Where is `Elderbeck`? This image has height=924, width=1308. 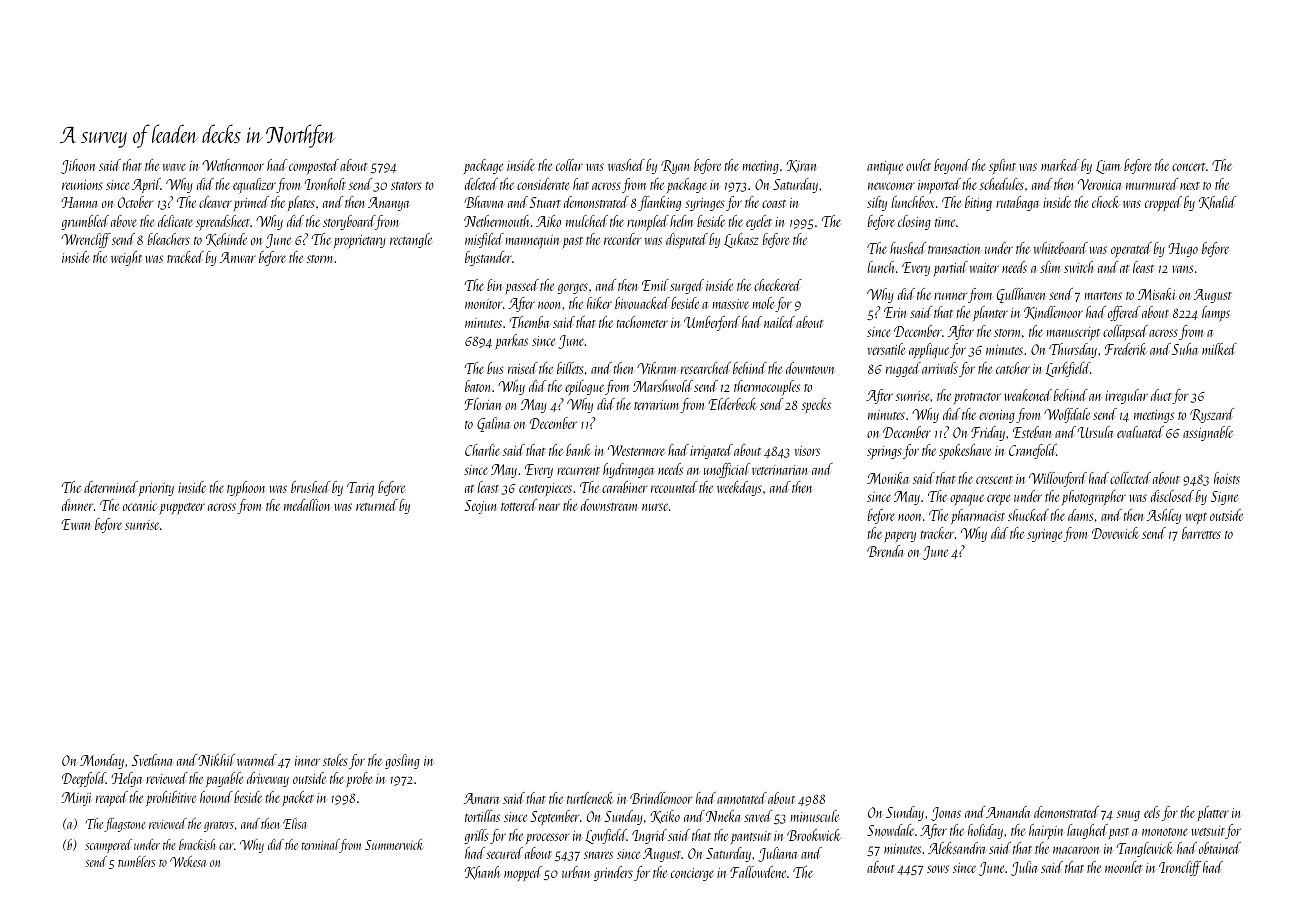 Elderbeck is located at coordinates (732, 404).
